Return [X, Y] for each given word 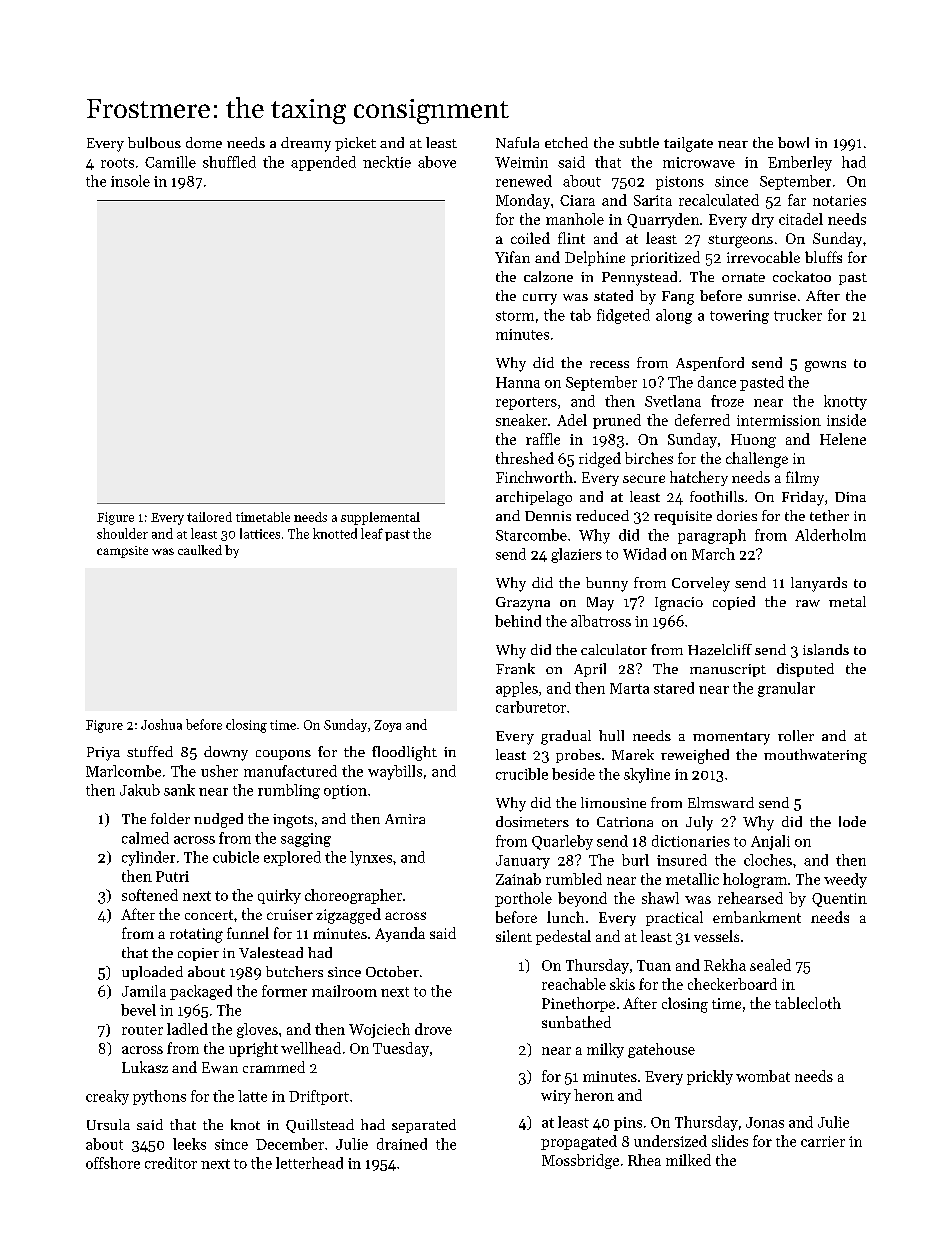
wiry [556, 1097]
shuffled [229, 162]
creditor [171, 1163]
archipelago [534, 498]
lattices [260, 533]
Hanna [518, 382]
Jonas [765, 1122]
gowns [825, 366]
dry [763, 220]
